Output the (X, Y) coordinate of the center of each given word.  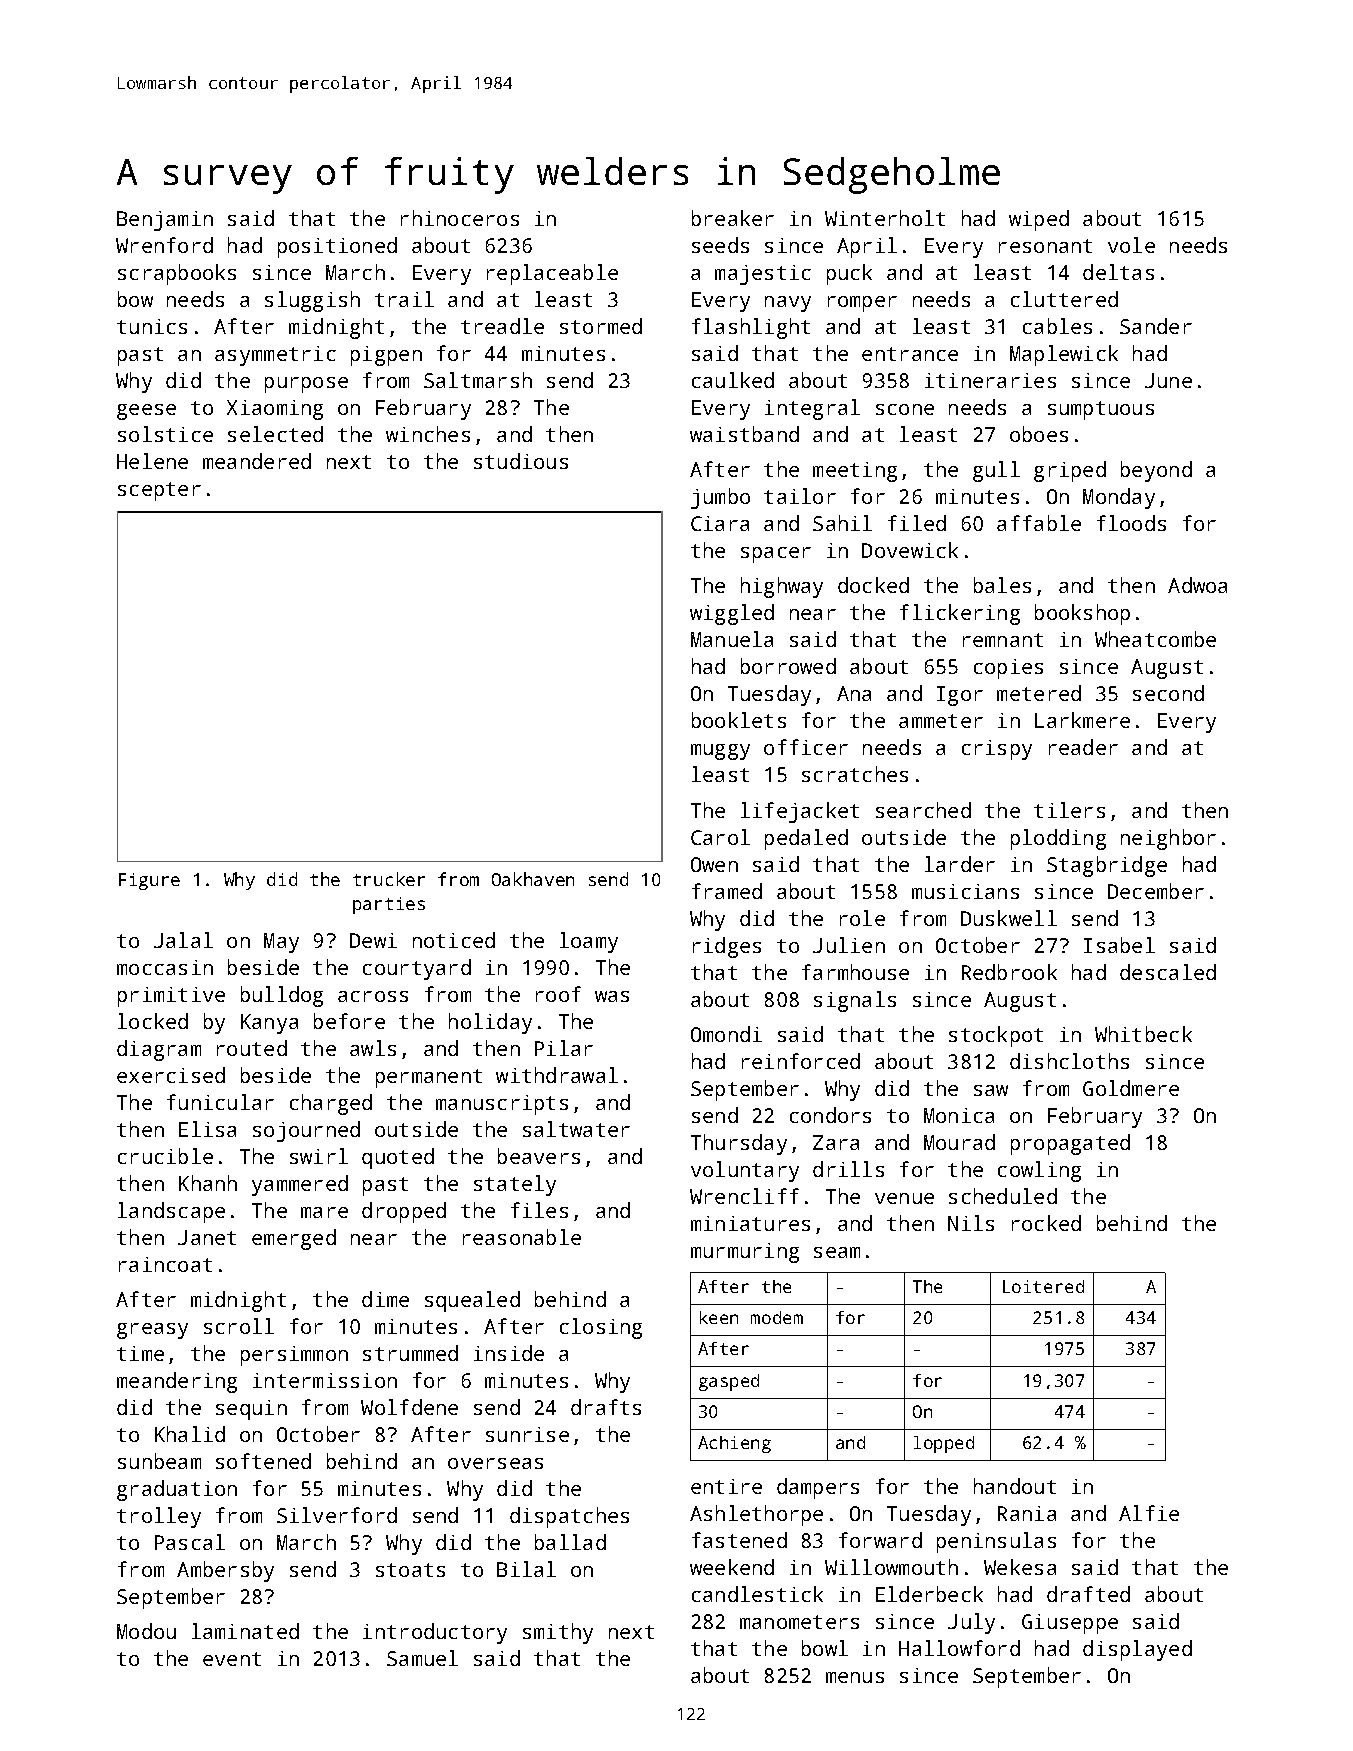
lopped (944, 1444)
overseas (495, 1463)
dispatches (569, 1517)
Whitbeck (1143, 1034)
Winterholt (885, 218)
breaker (733, 218)
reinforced (801, 1061)
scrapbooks (177, 274)
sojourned (306, 1131)
